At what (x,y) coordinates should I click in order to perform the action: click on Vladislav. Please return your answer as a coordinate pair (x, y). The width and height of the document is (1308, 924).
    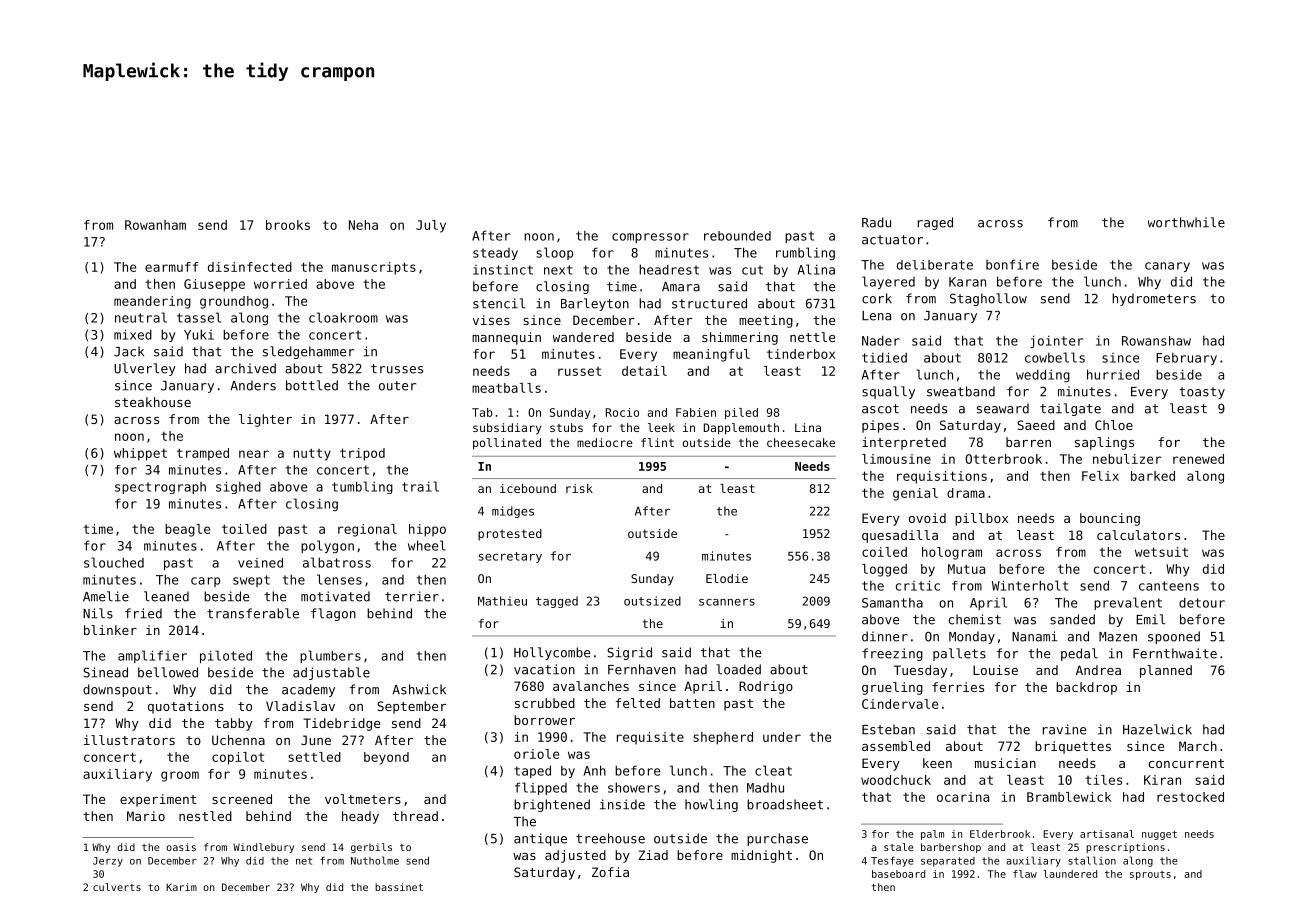
    Looking at the image, I should click on (300, 706).
